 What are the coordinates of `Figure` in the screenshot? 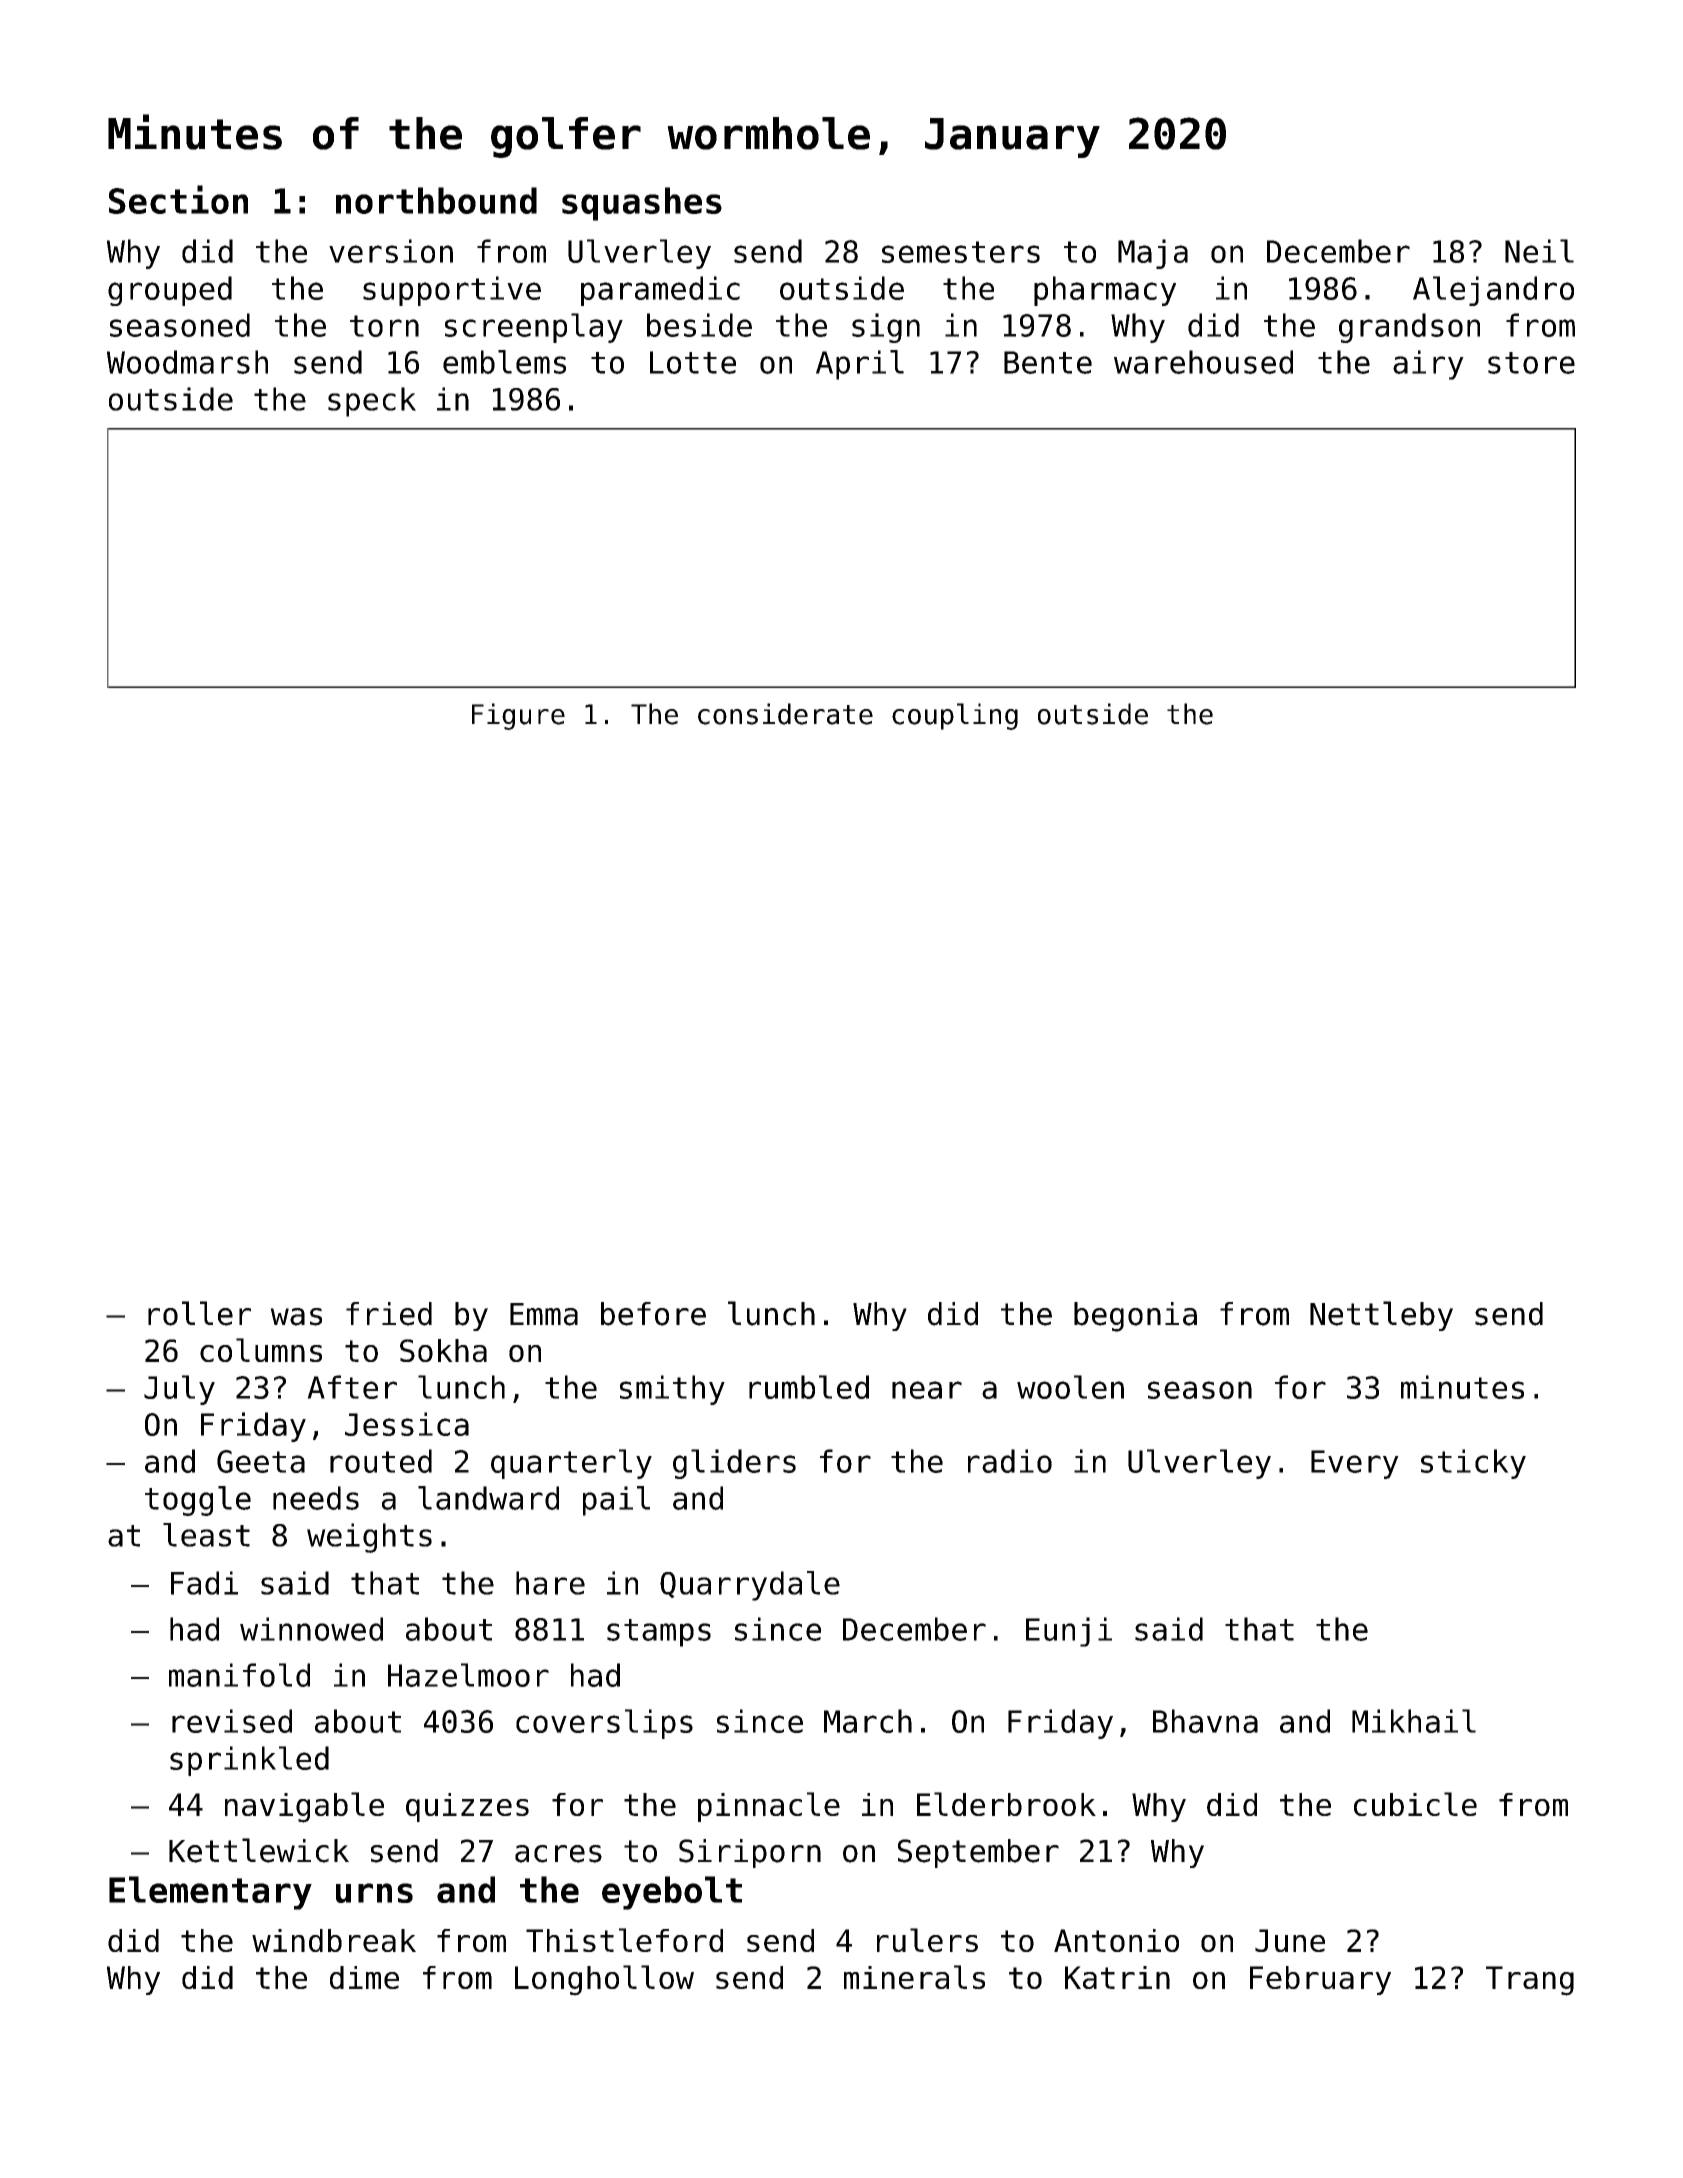 It's located at (518, 716).
